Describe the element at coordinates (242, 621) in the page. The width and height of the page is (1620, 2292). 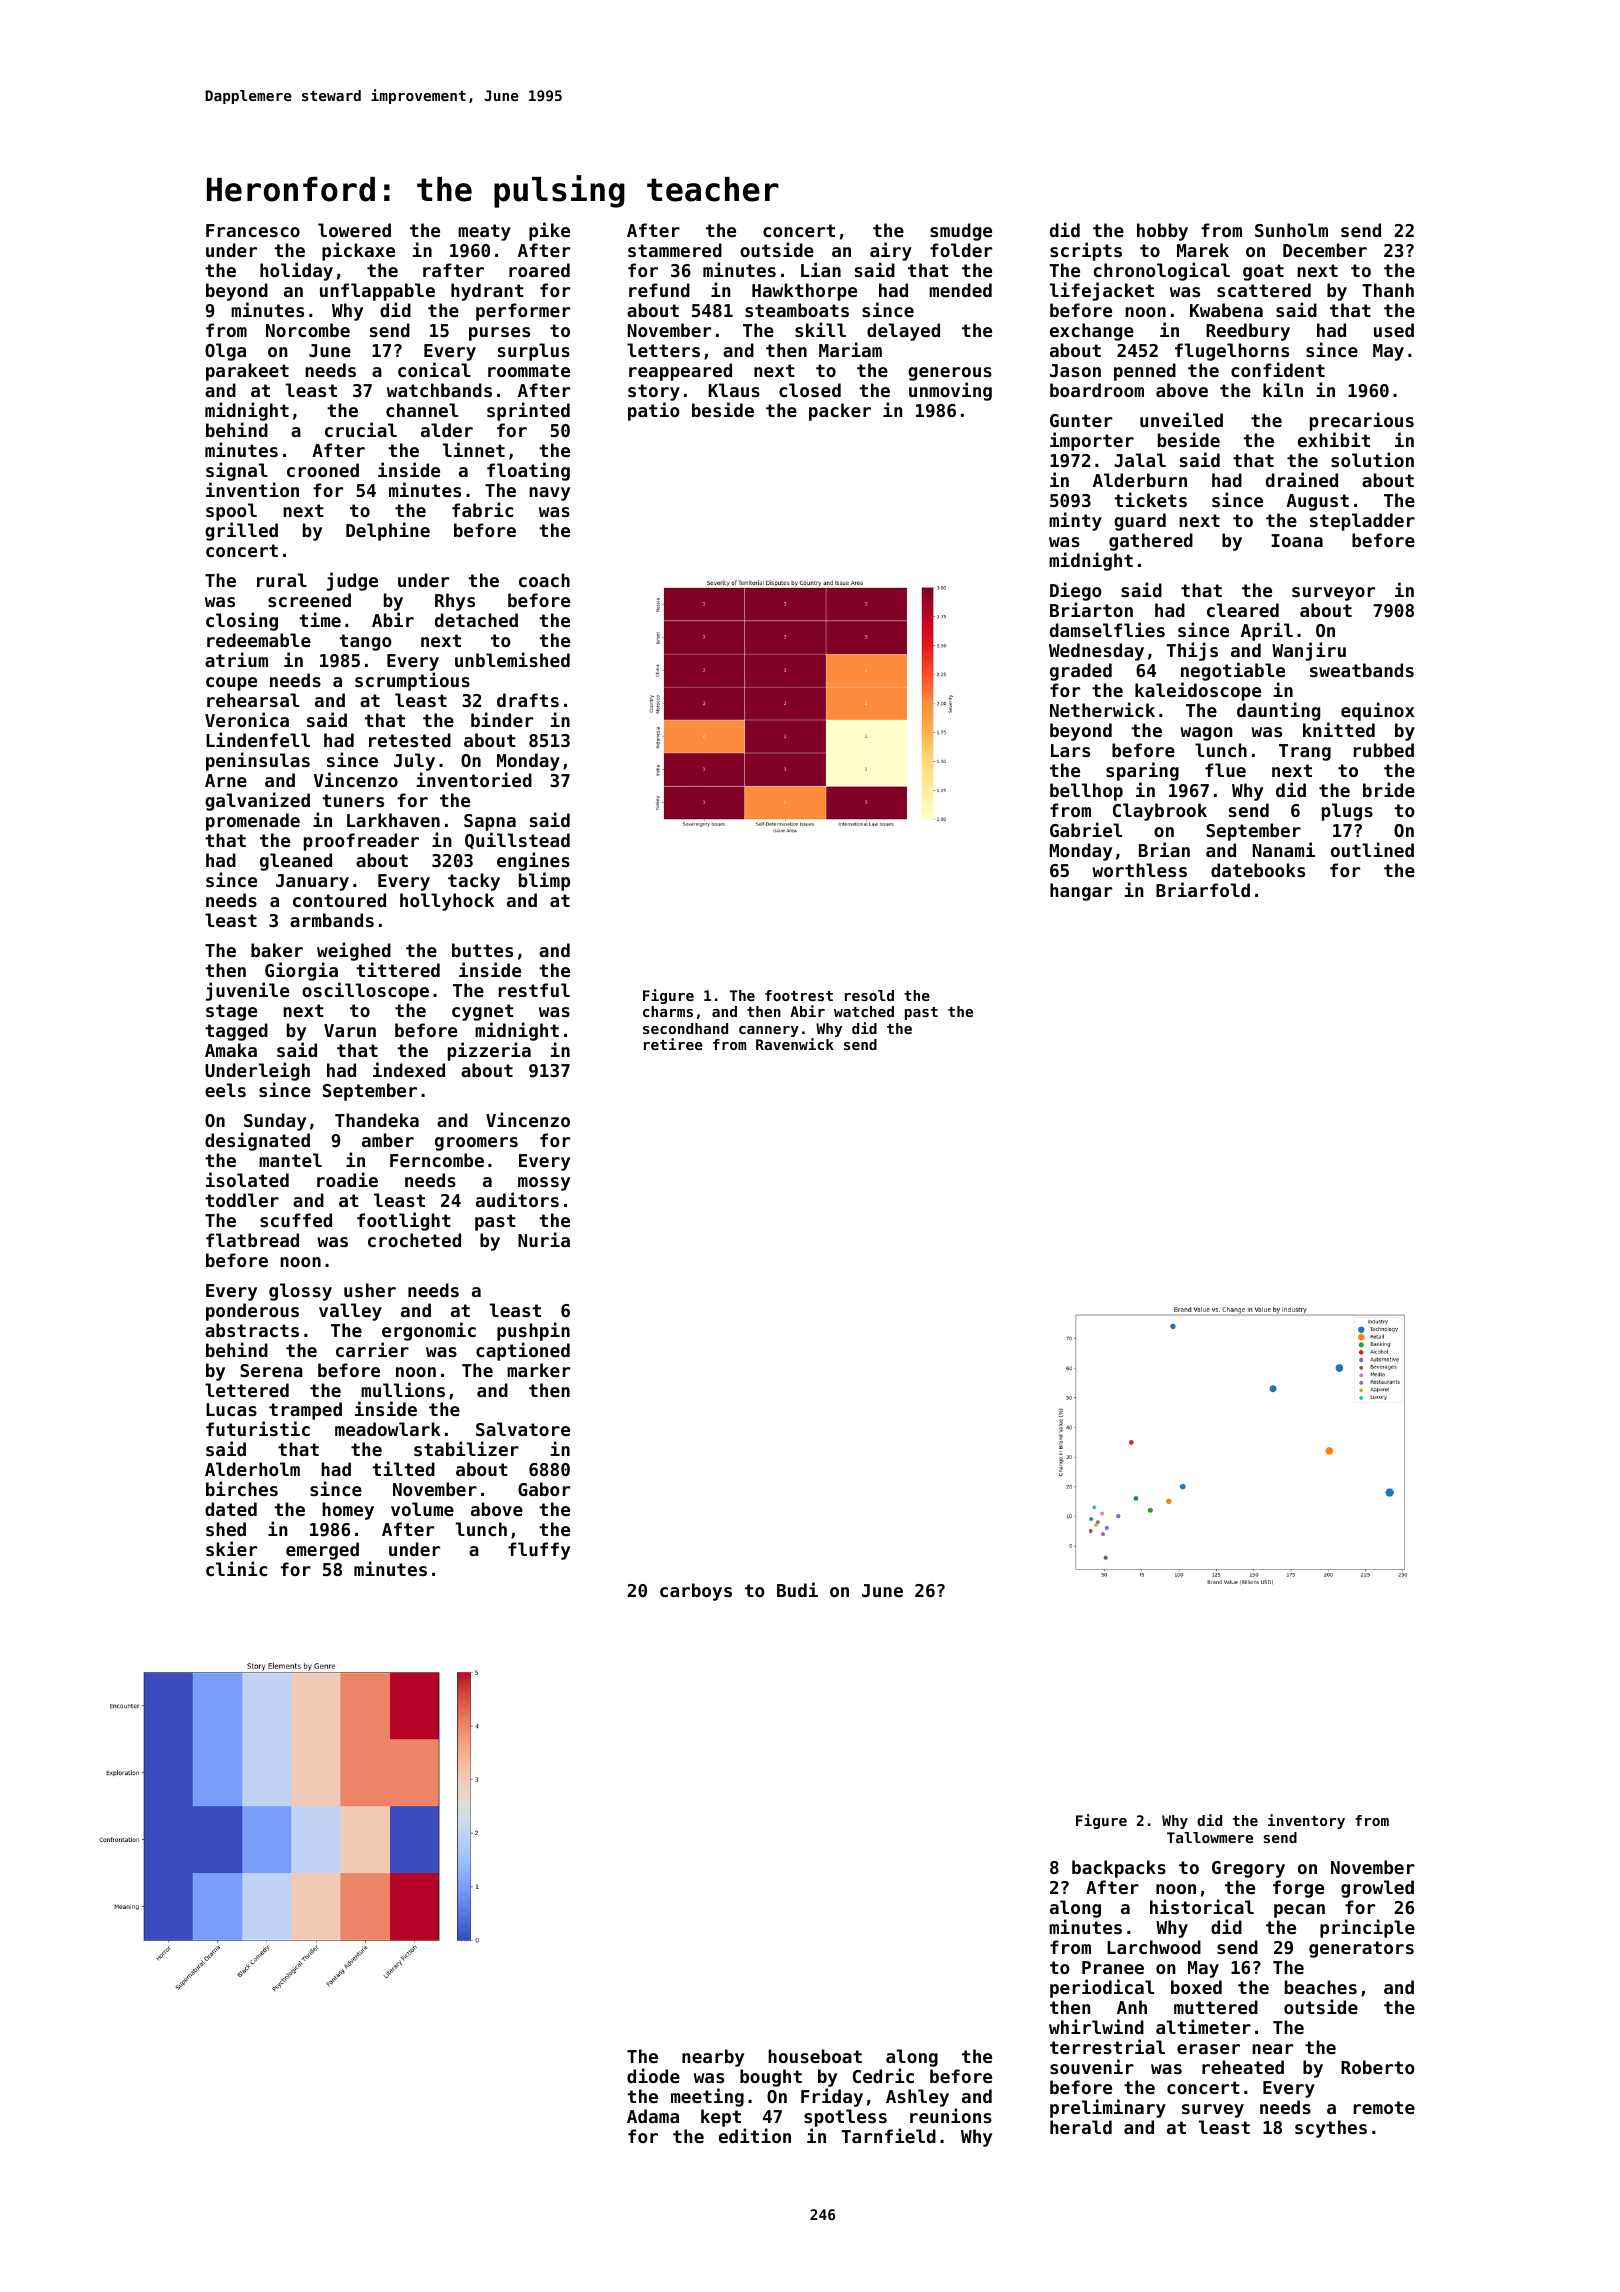
I see `closing` at that location.
